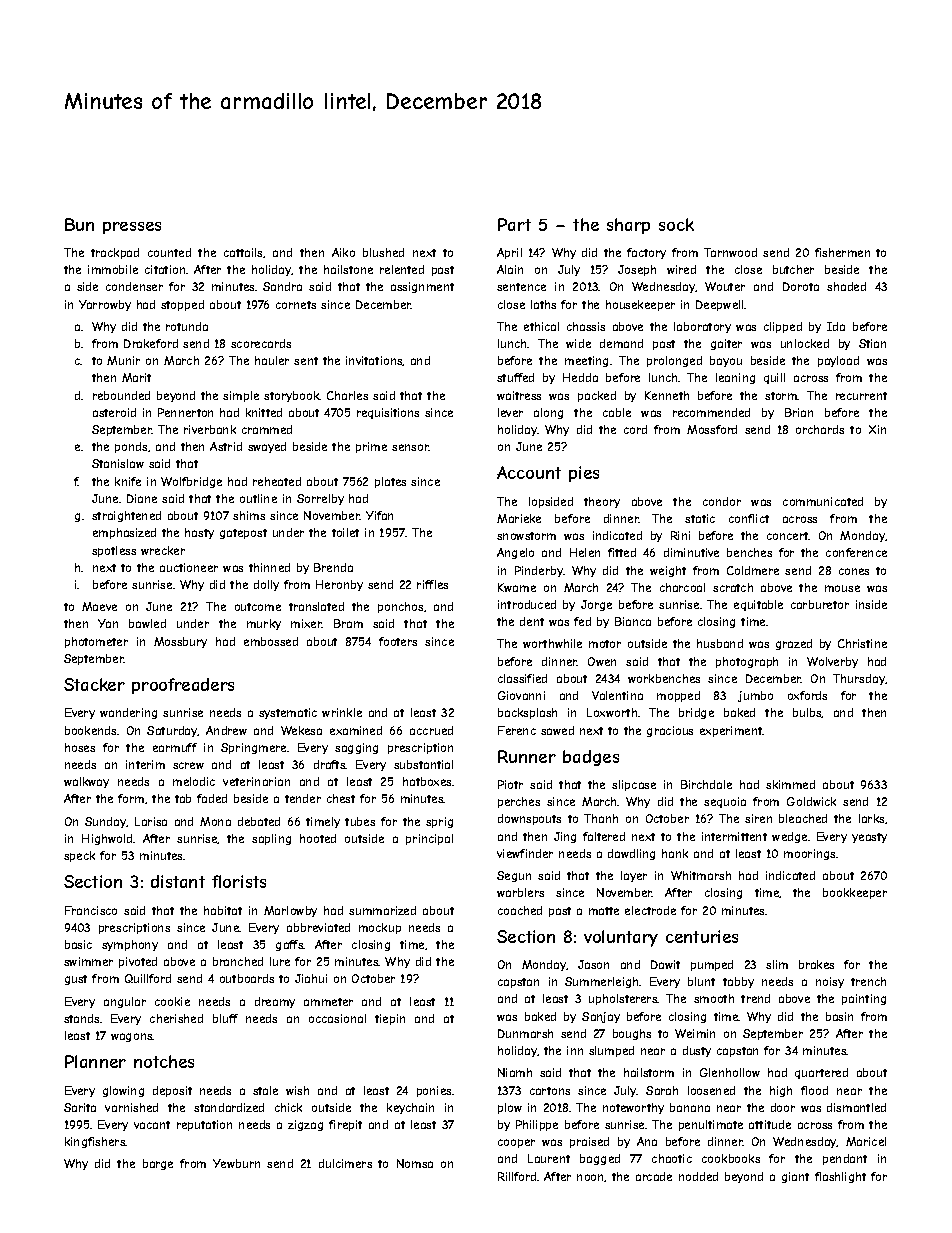  What do you see at coordinates (871, 818) in the screenshot?
I see `larks` at bounding box center [871, 818].
